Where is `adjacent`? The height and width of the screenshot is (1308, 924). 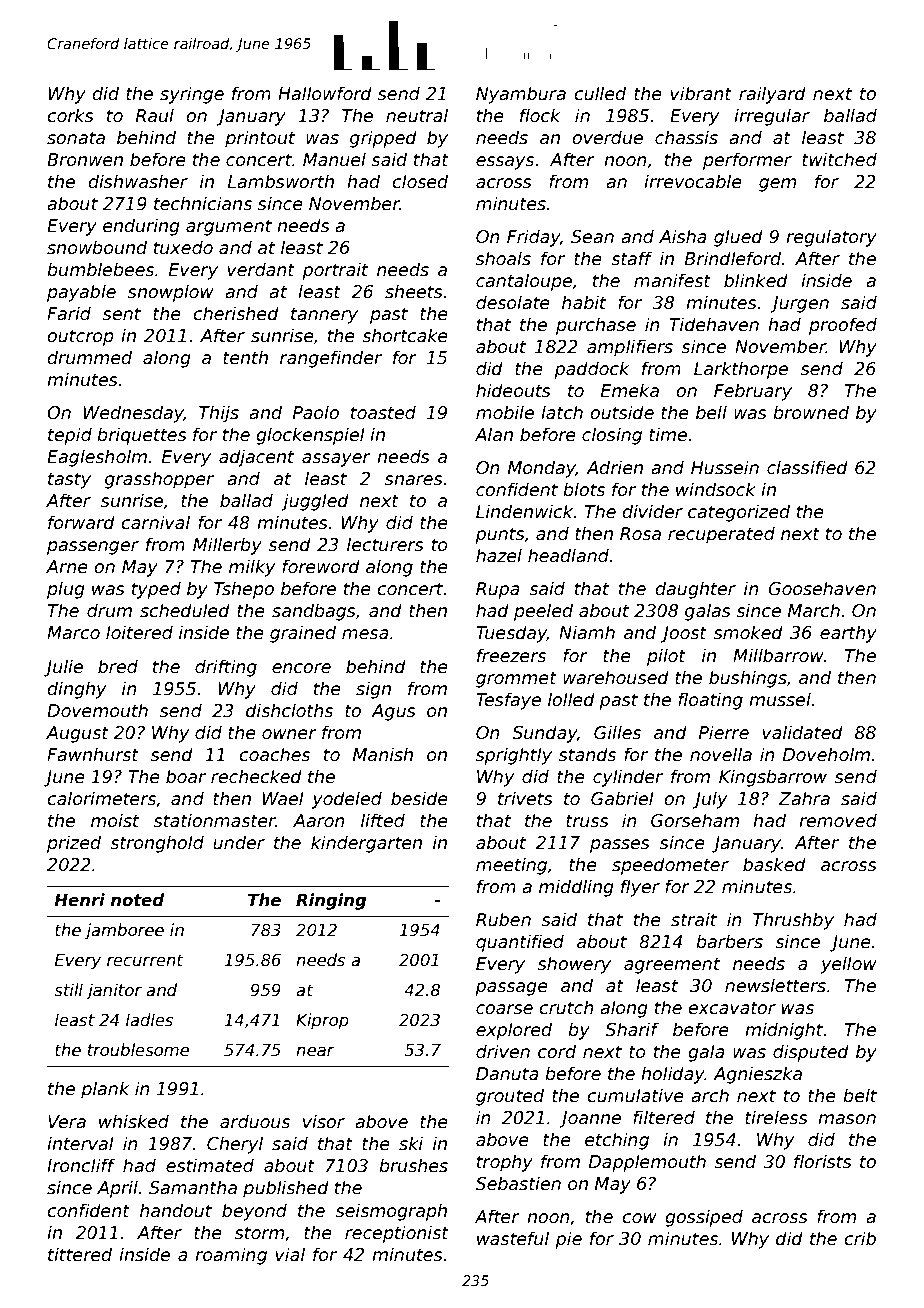
adjacent is located at coordinates (256, 458).
